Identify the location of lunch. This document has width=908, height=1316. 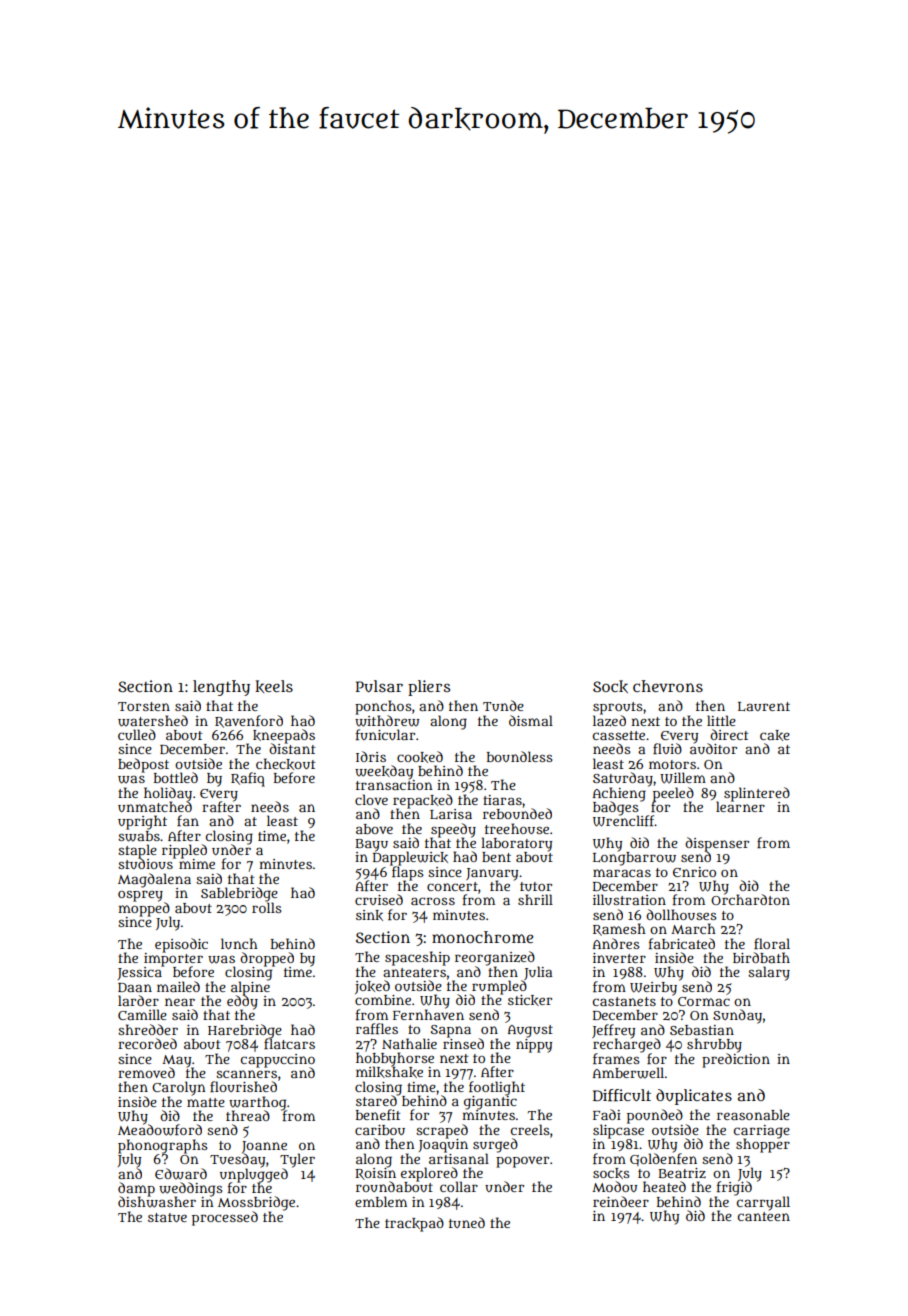
(239, 943).
